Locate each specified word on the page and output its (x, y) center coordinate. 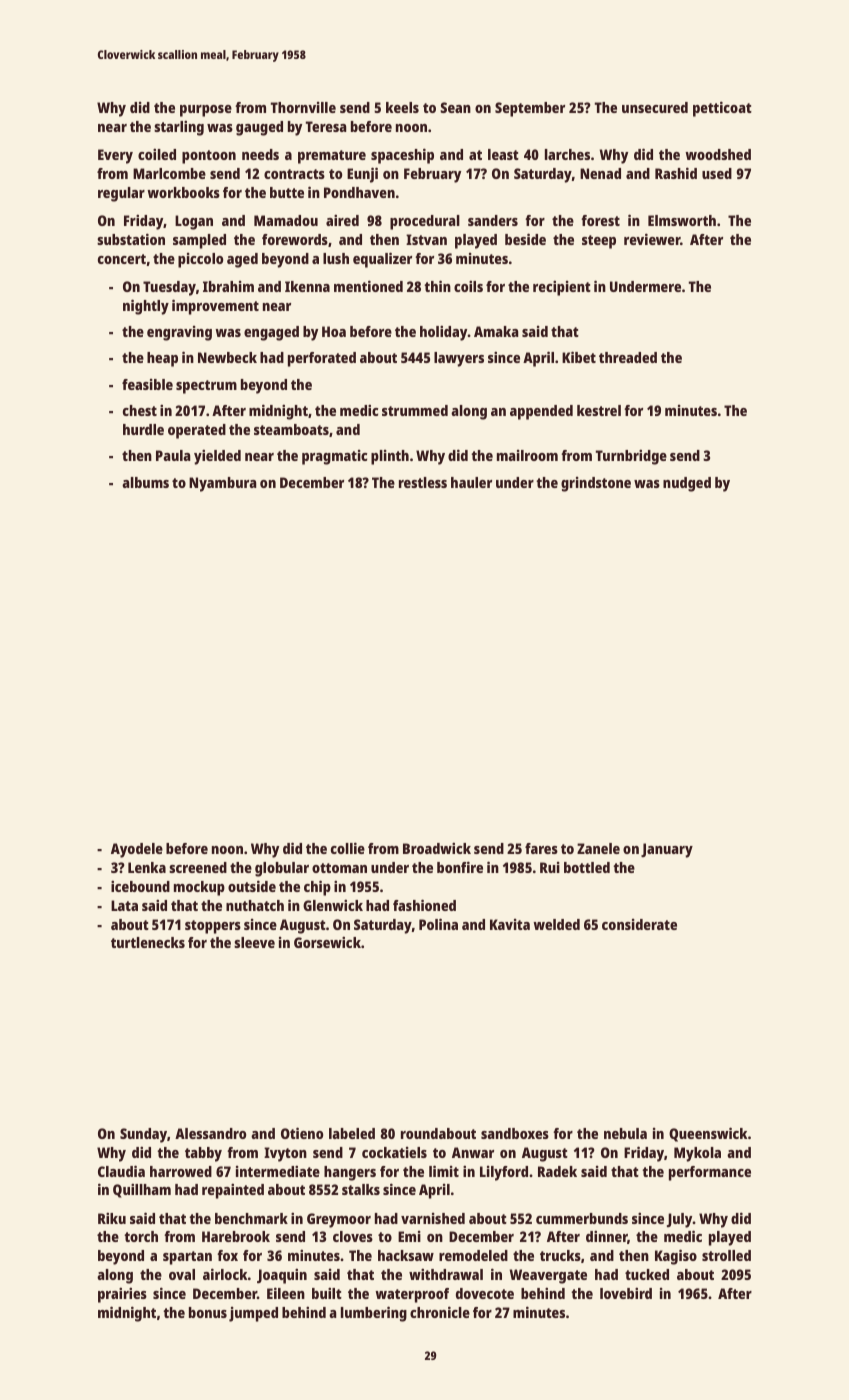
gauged (259, 128)
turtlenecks (148, 942)
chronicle (440, 1312)
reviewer (652, 239)
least (503, 154)
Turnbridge (631, 457)
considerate (639, 924)
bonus (208, 1312)
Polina (438, 924)
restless (423, 482)
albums (145, 482)
